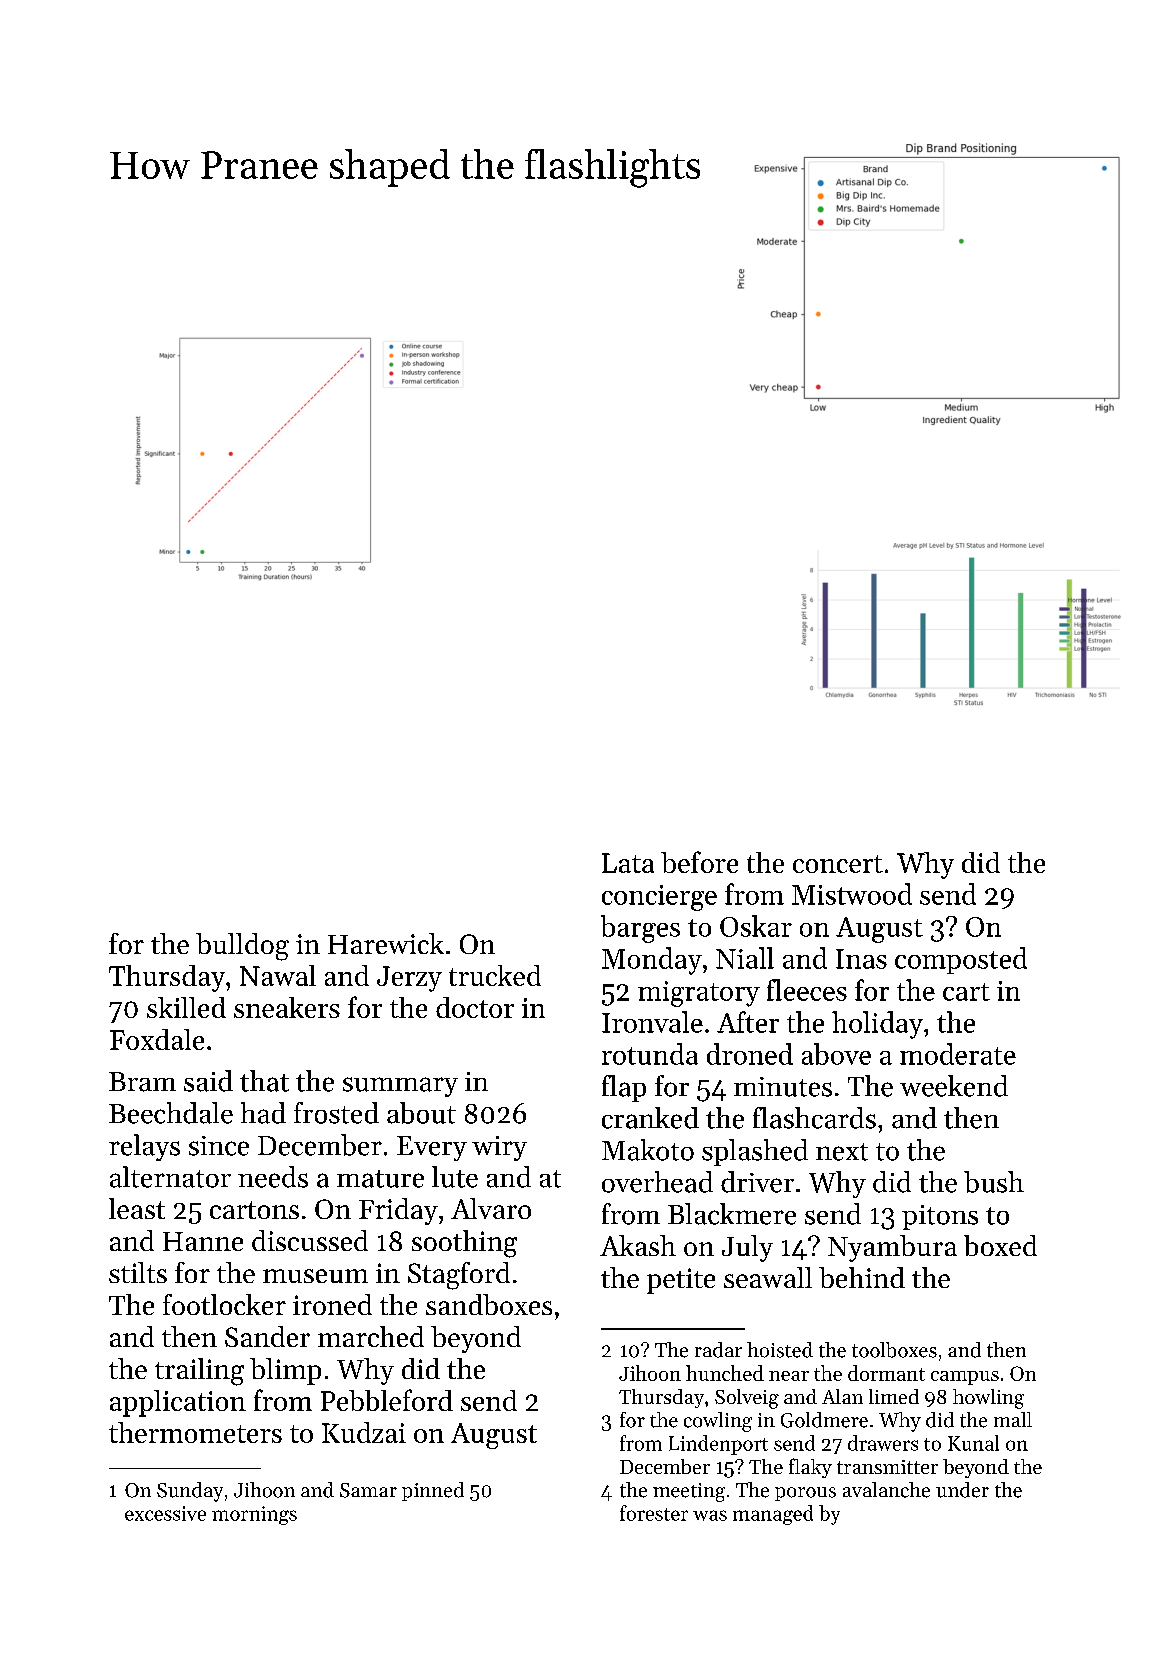  I want to click on excessive, so click(165, 1513).
